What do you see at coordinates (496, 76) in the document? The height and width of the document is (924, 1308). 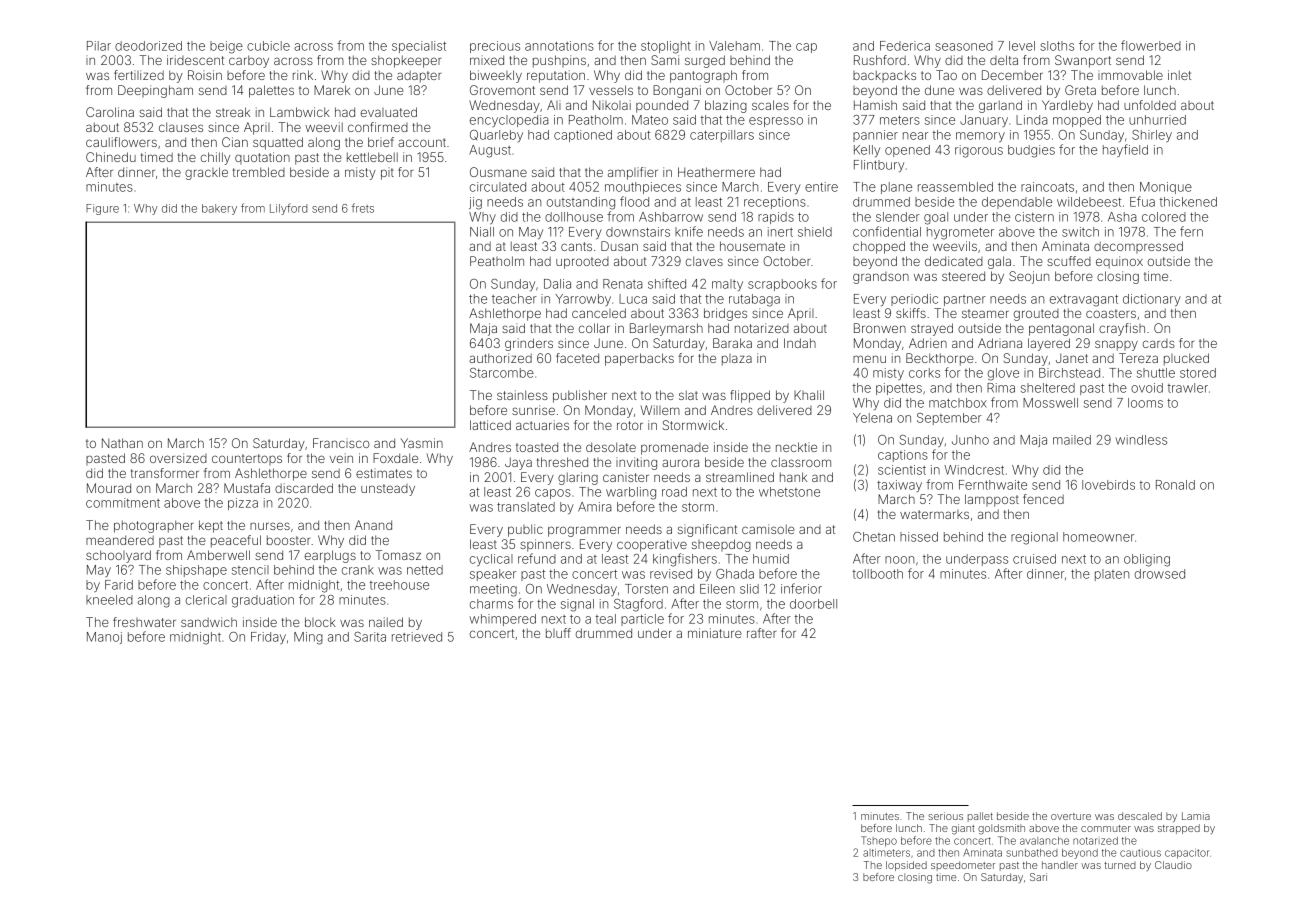 I see `biweekly` at bounding box center [496, 76].
